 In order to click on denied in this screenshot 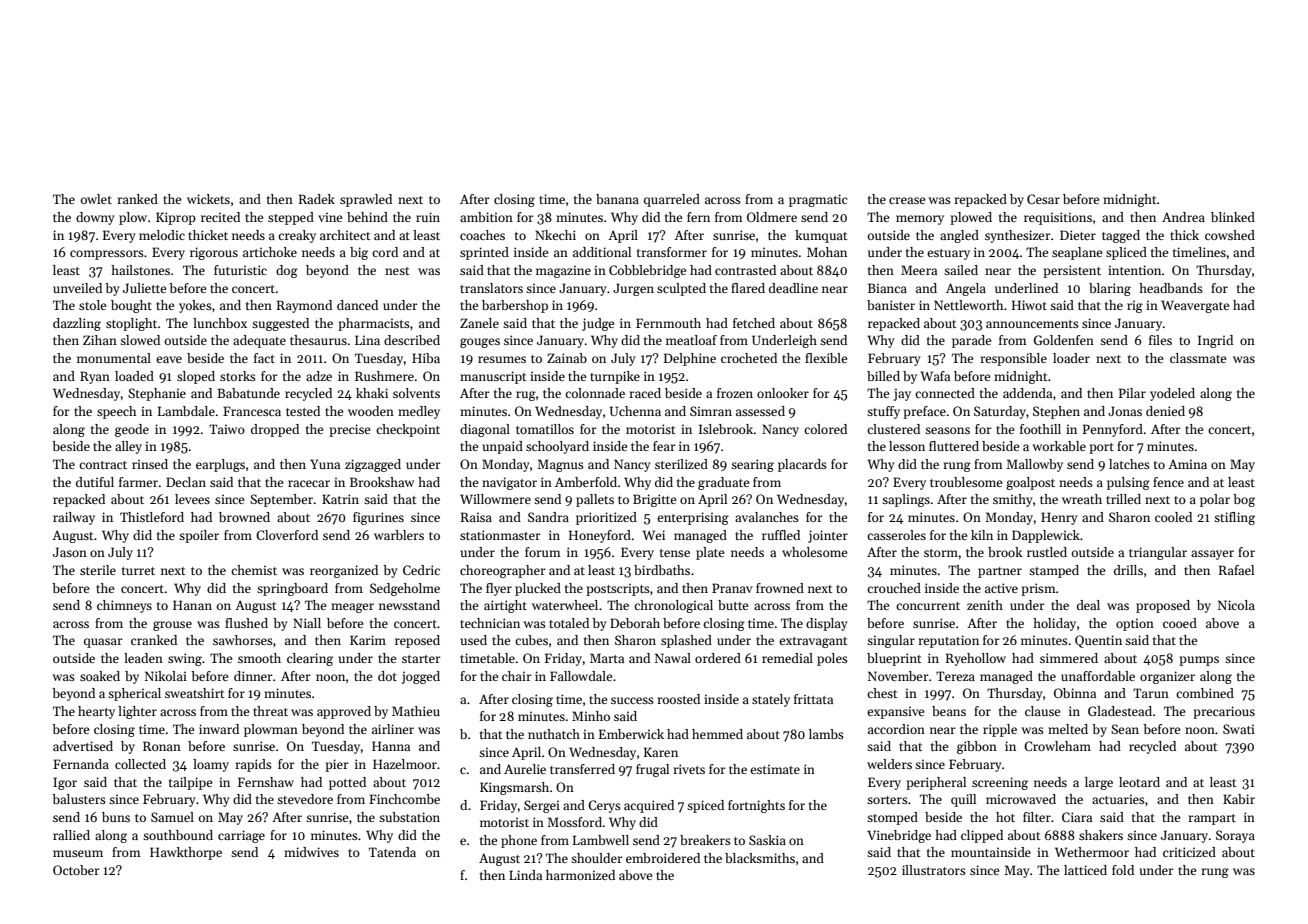, I will do `click(1165, 411)`.
